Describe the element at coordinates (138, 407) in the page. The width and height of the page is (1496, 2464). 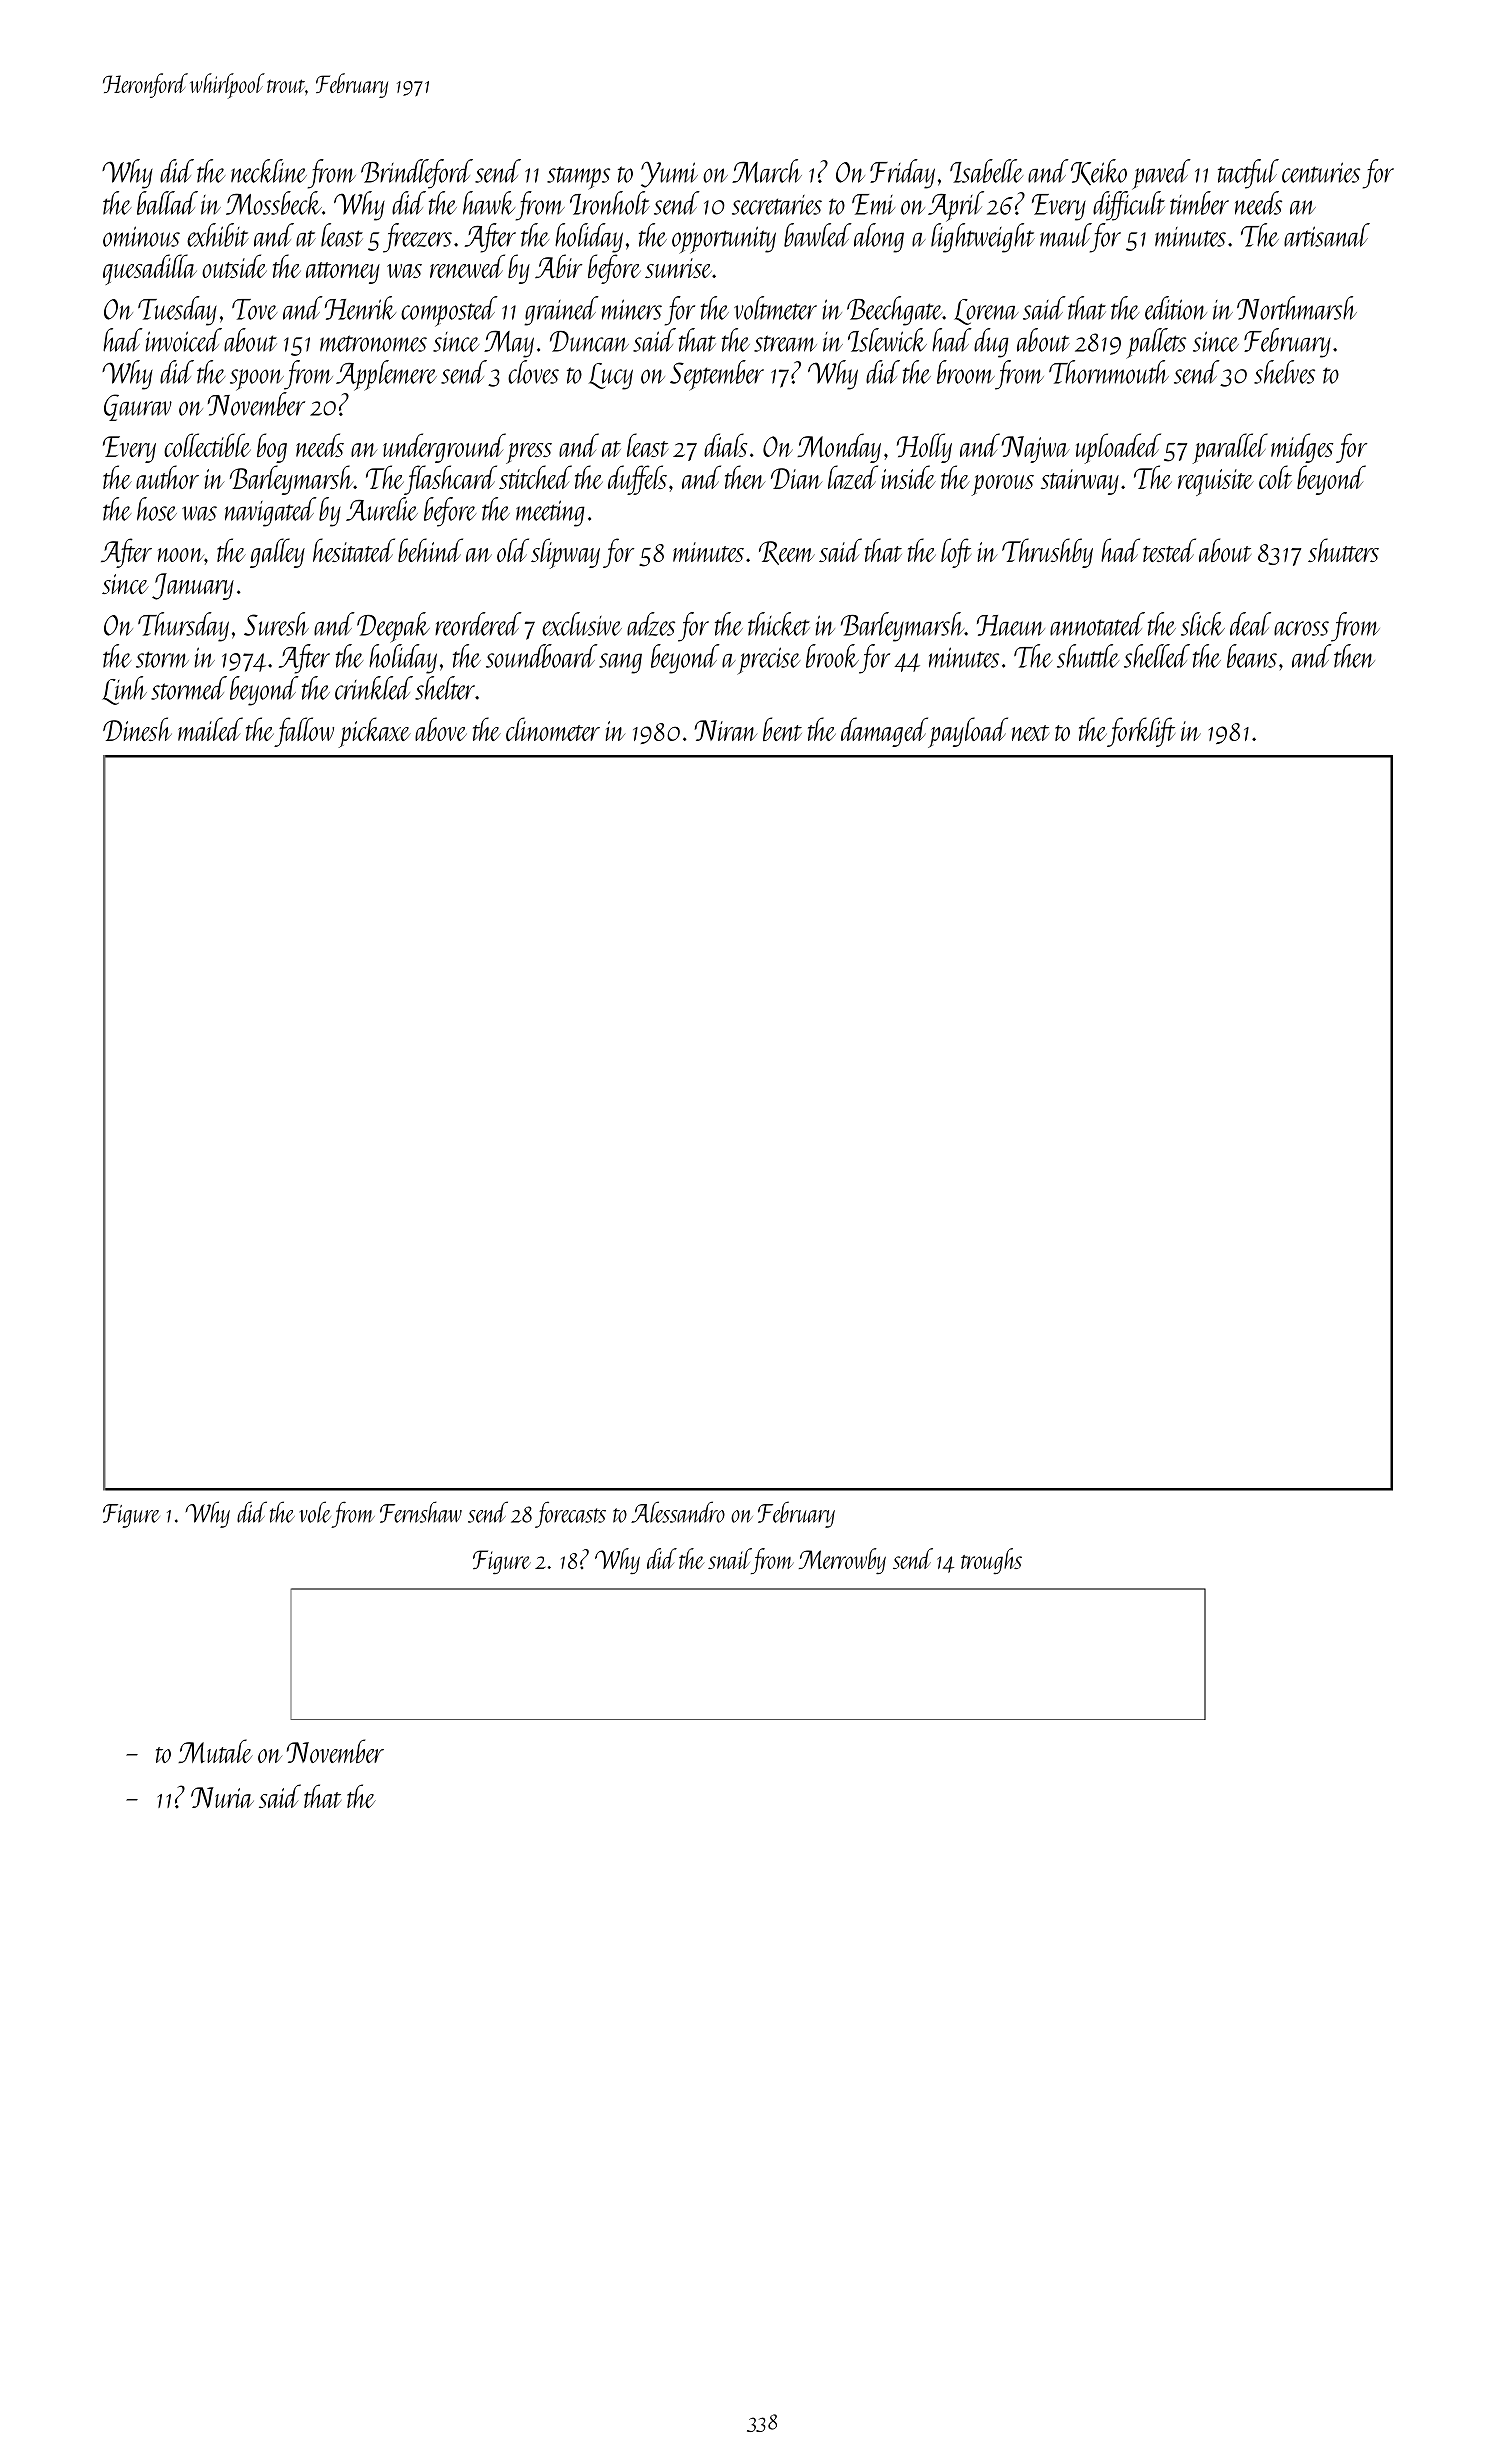
I see `Gaurav` at that location.
